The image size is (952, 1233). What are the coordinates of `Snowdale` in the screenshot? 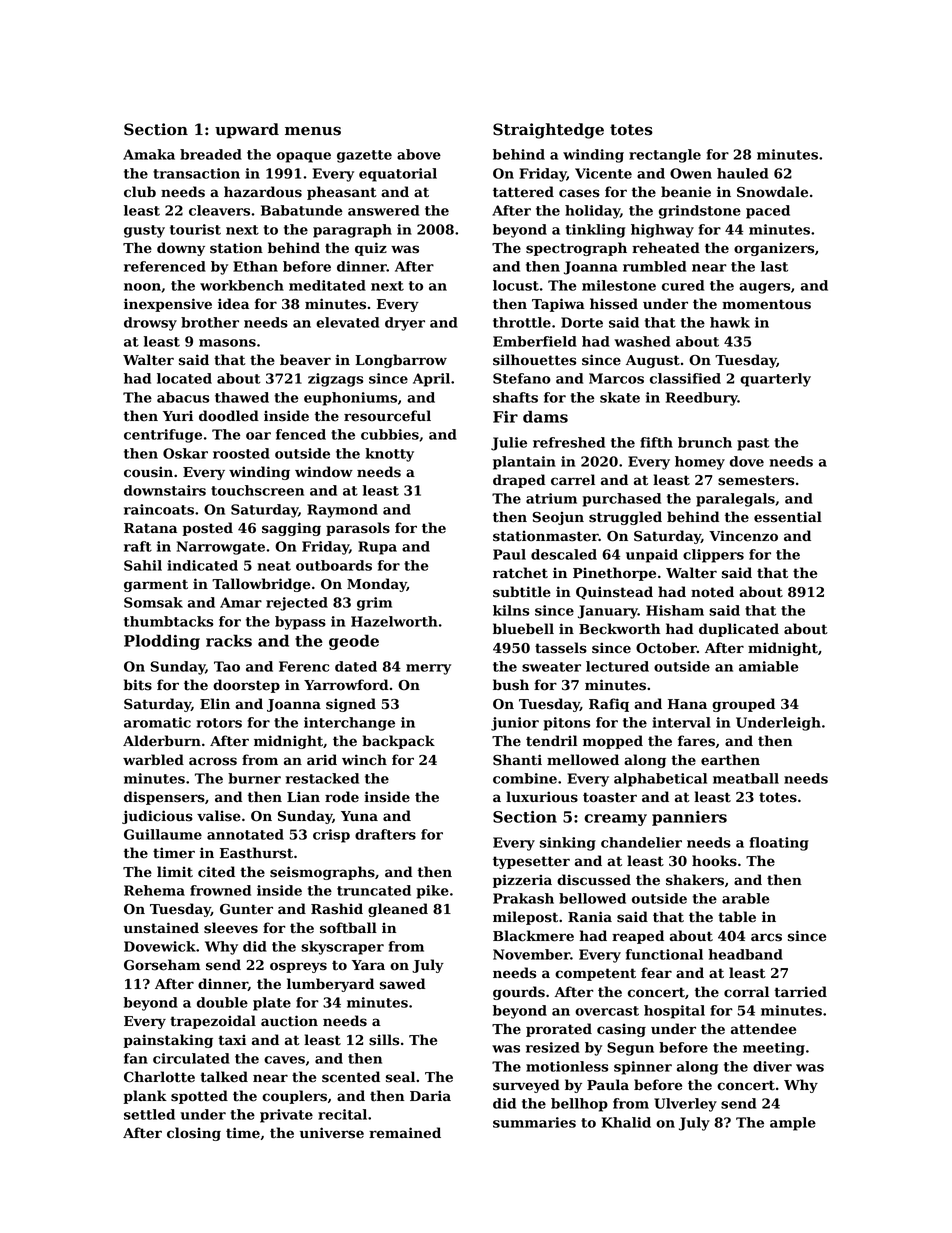 It's located at (772, 192).
